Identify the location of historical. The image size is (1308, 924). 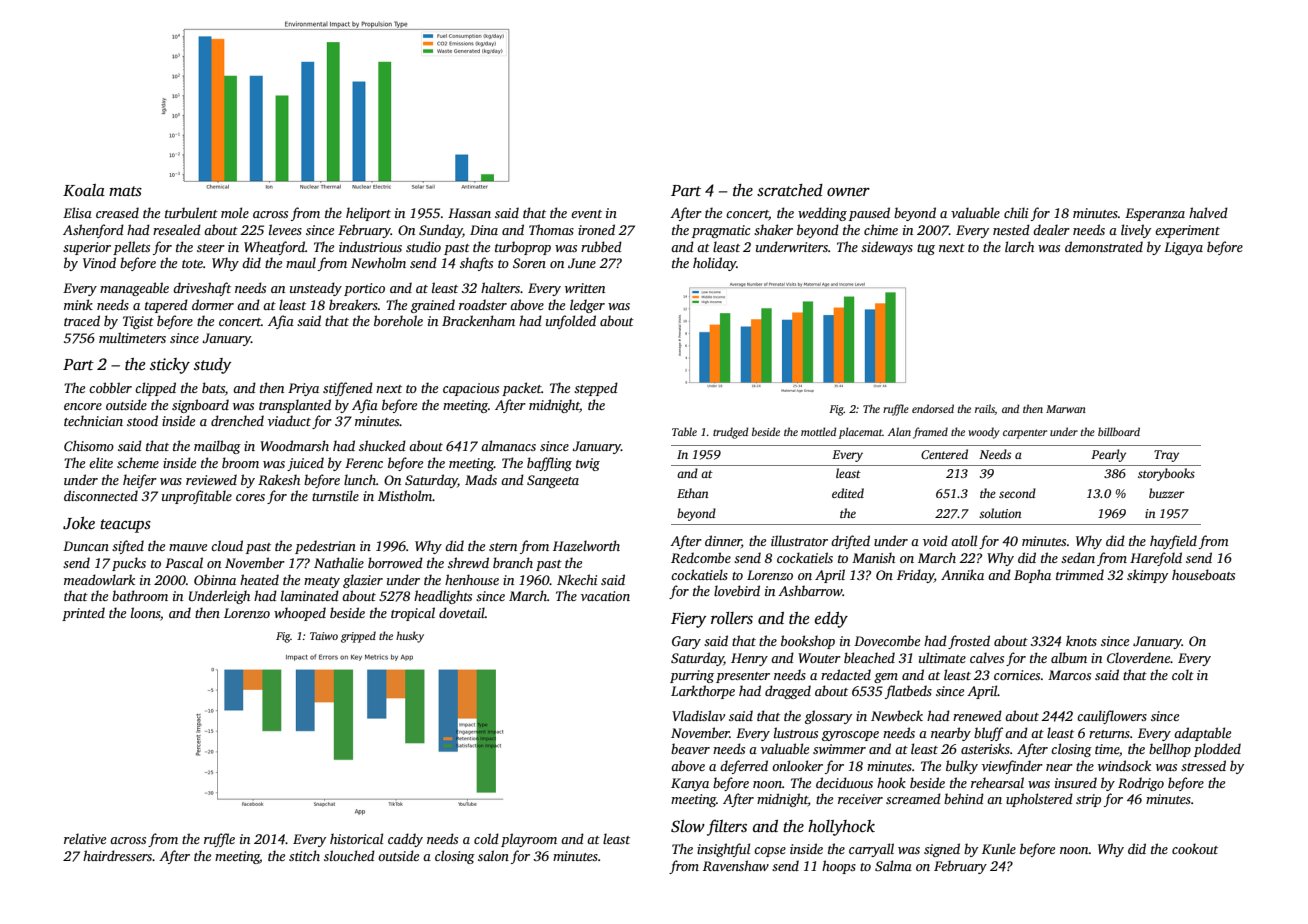
(356, 838).
